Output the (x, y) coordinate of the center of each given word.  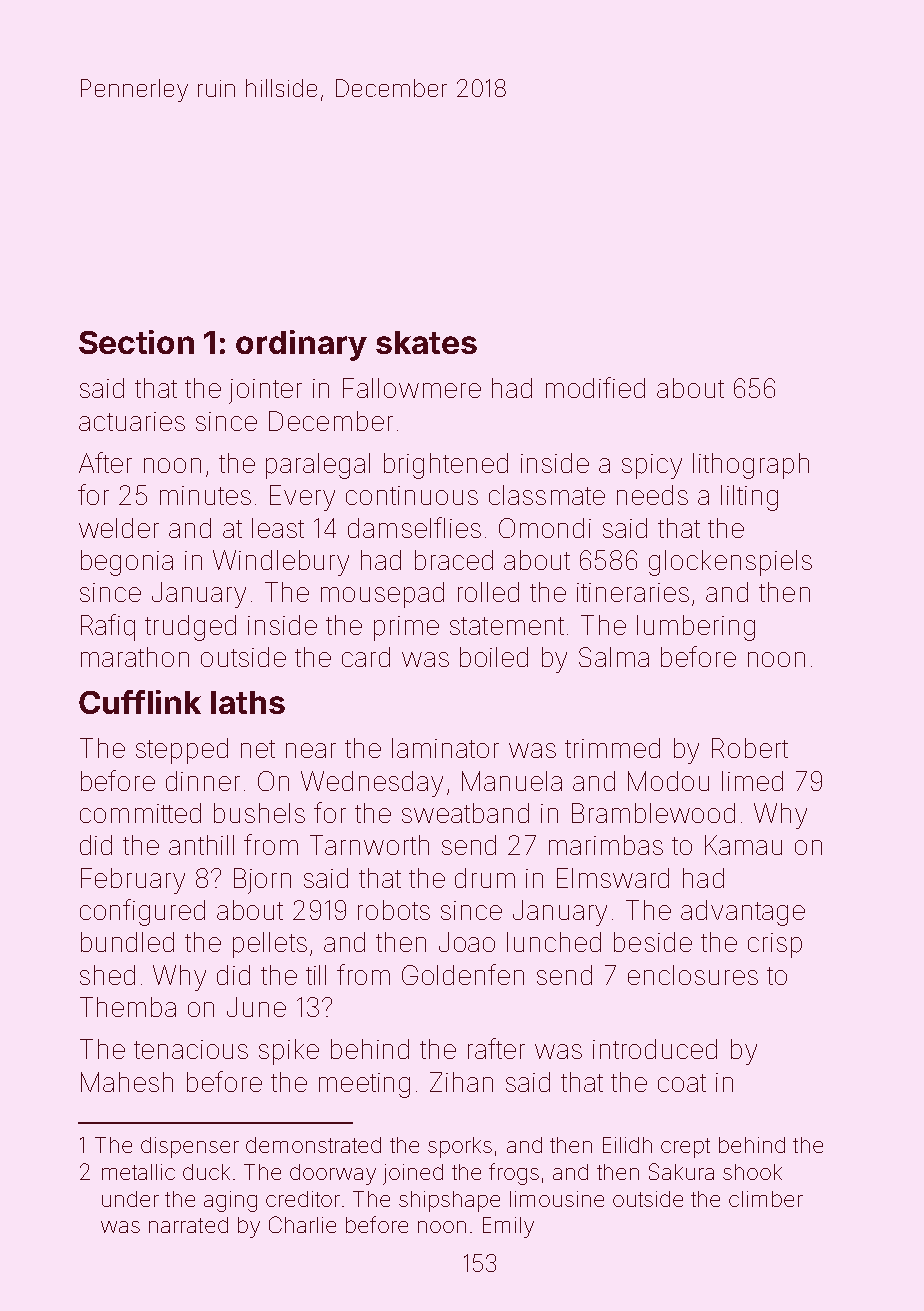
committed (140, 813)
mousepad (382, 595)
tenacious (191, 1049)
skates (426, 342)
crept (685, 1148)
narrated (188, 1225)
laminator (445, 748)
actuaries (132, 421)
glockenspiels (730, 563)
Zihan (461, 1082)
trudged (190, 628)
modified (595, 387)
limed (752, 781)
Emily (508, 1227)
